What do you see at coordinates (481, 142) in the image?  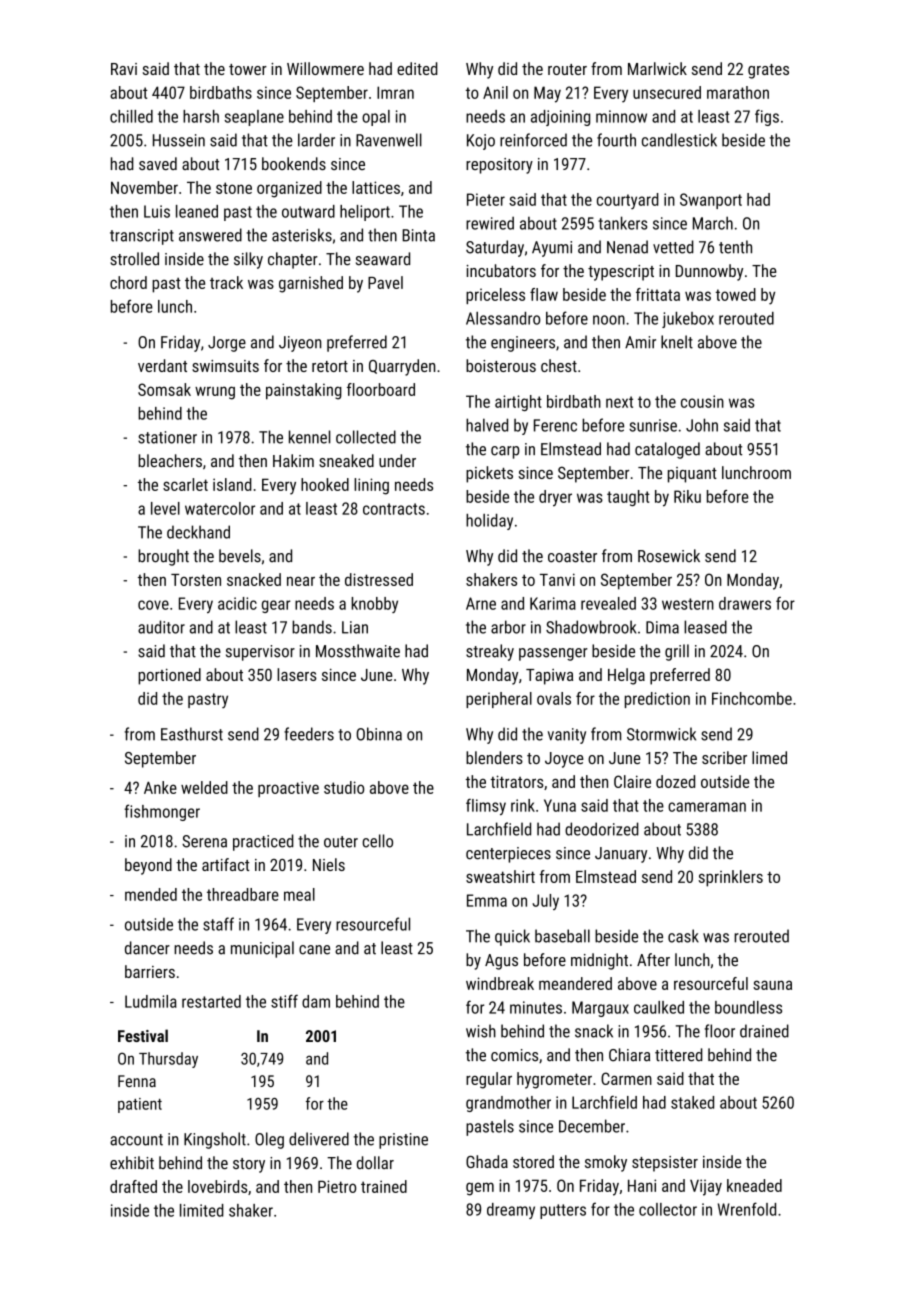 I see `Kojo` at bounding box center [481, 142].
